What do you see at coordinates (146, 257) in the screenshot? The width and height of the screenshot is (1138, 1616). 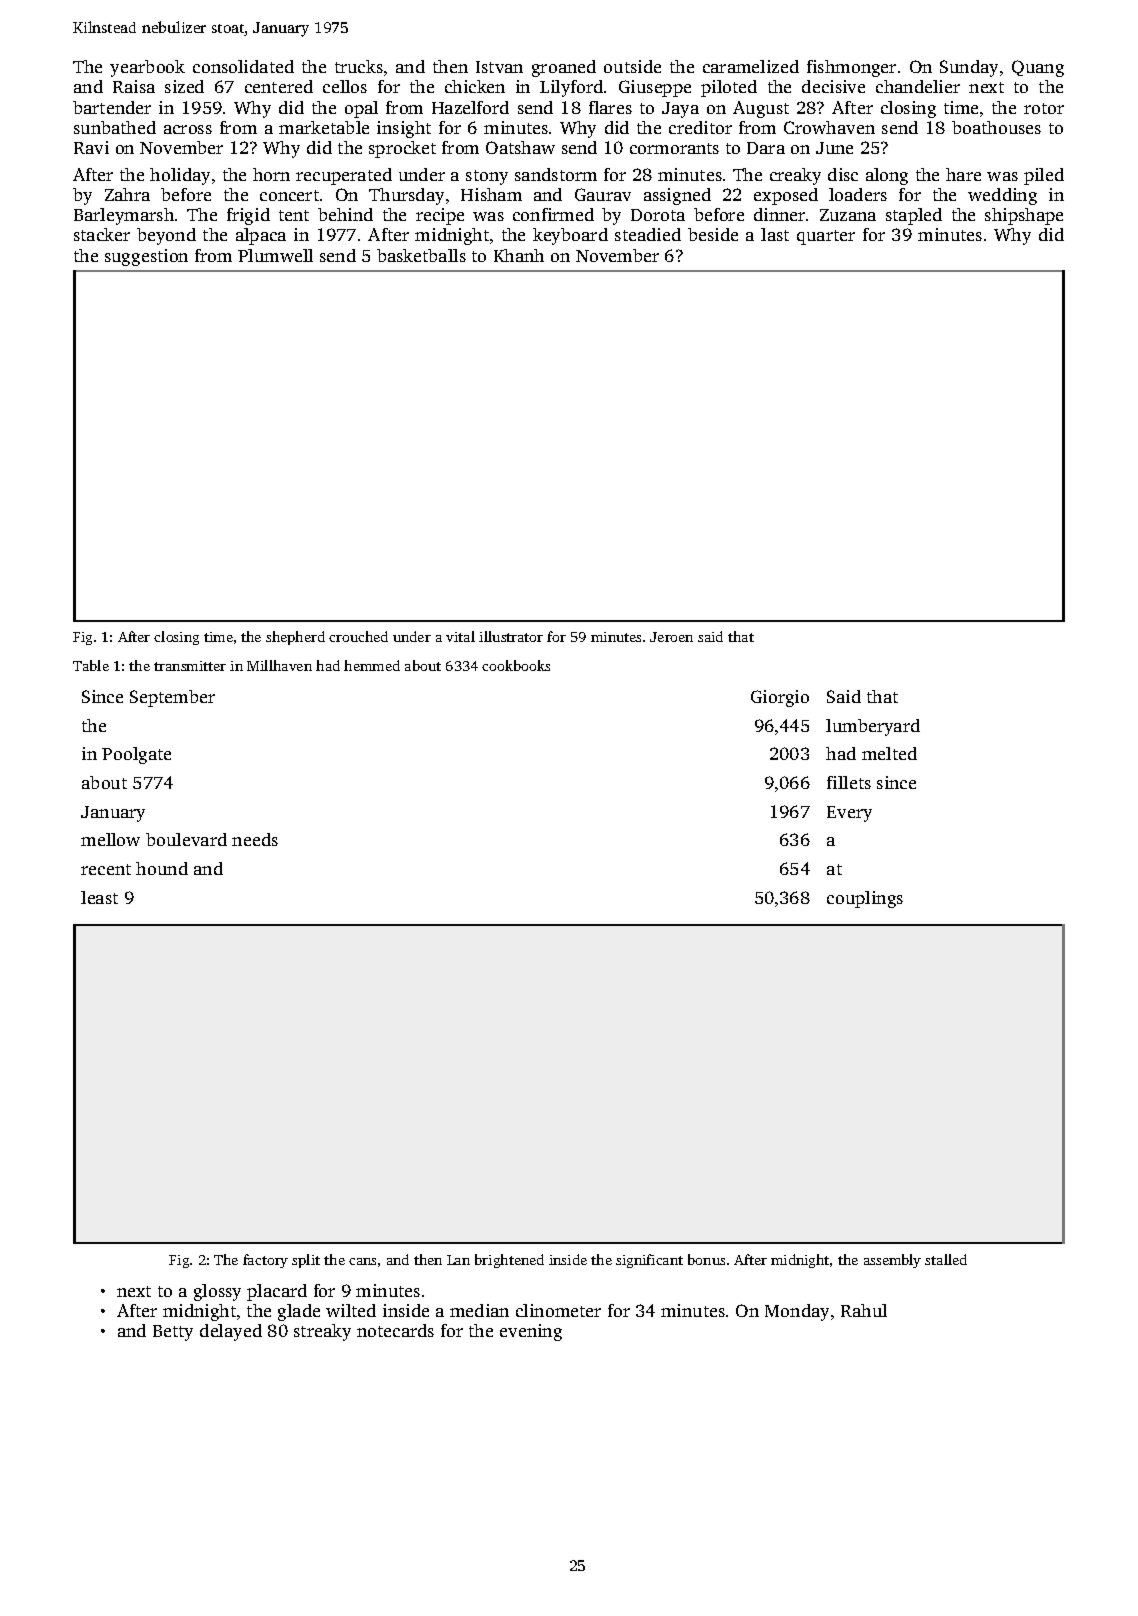 I see `suggestion` at bounding box center [146, 257].
